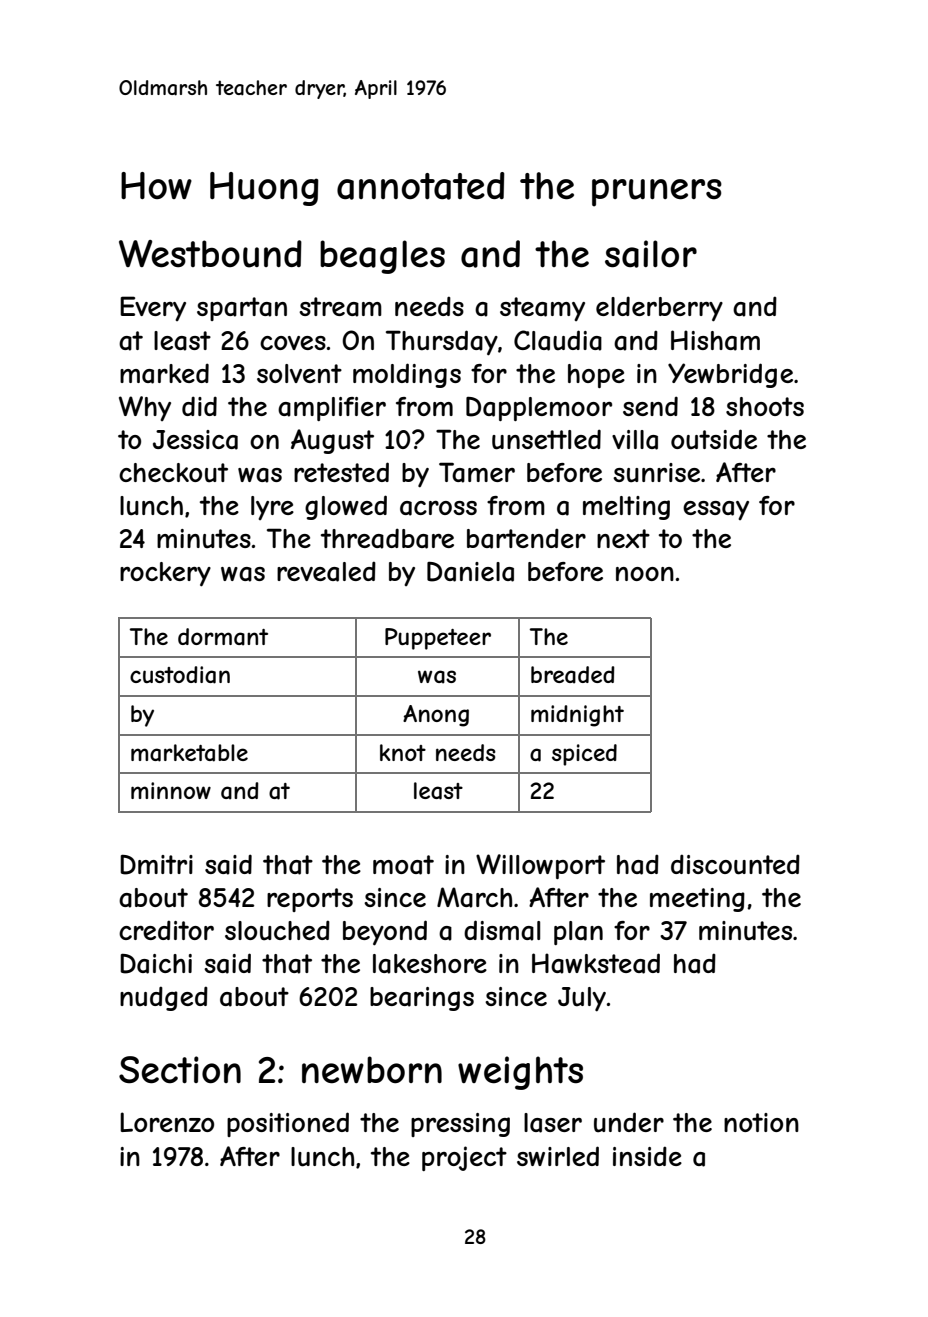  What do you see at coordinates (573, 675) in the image?
I see `breaded` at bounding box center [573, 675].
